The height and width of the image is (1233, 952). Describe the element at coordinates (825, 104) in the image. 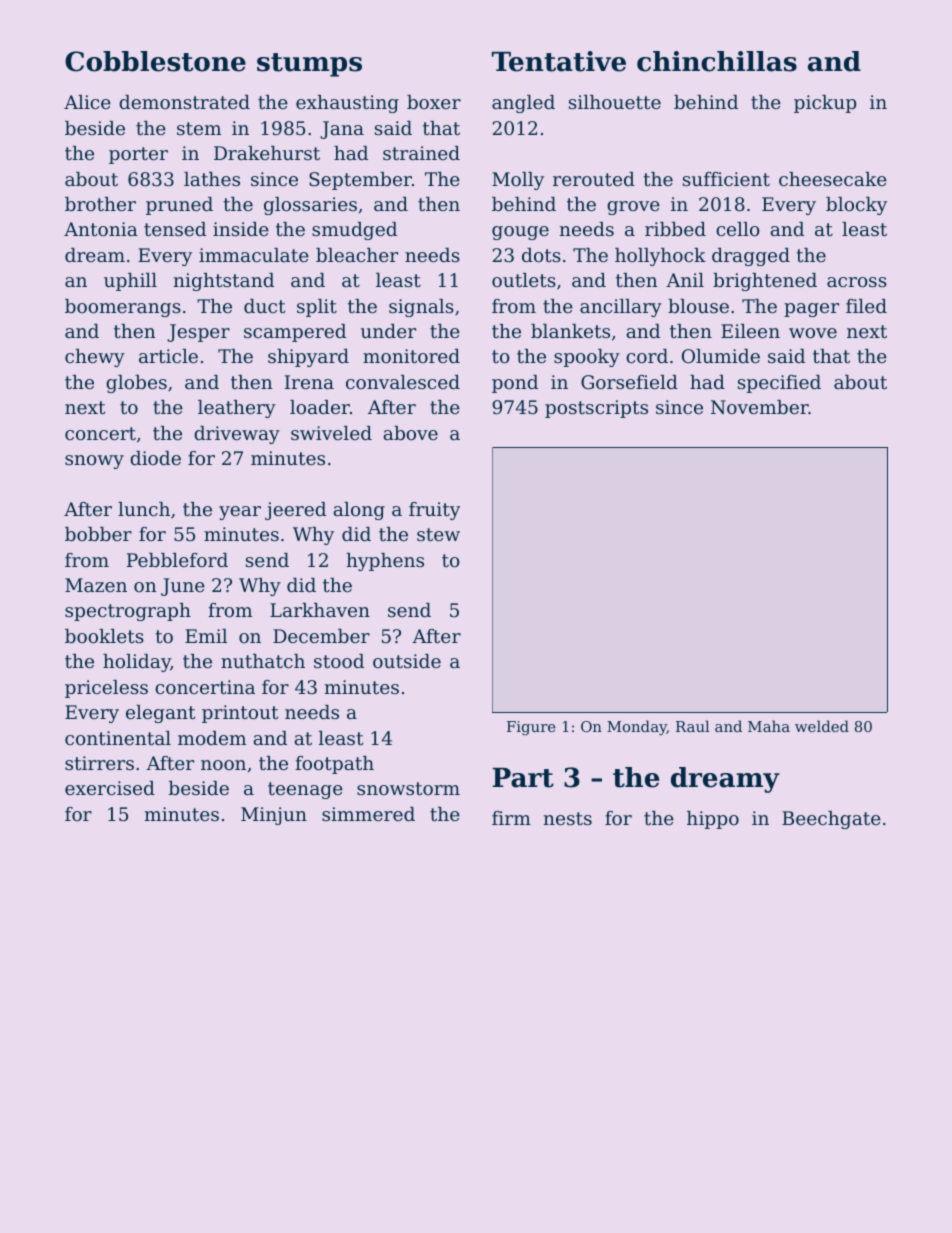

I see `pickup` at that location.
